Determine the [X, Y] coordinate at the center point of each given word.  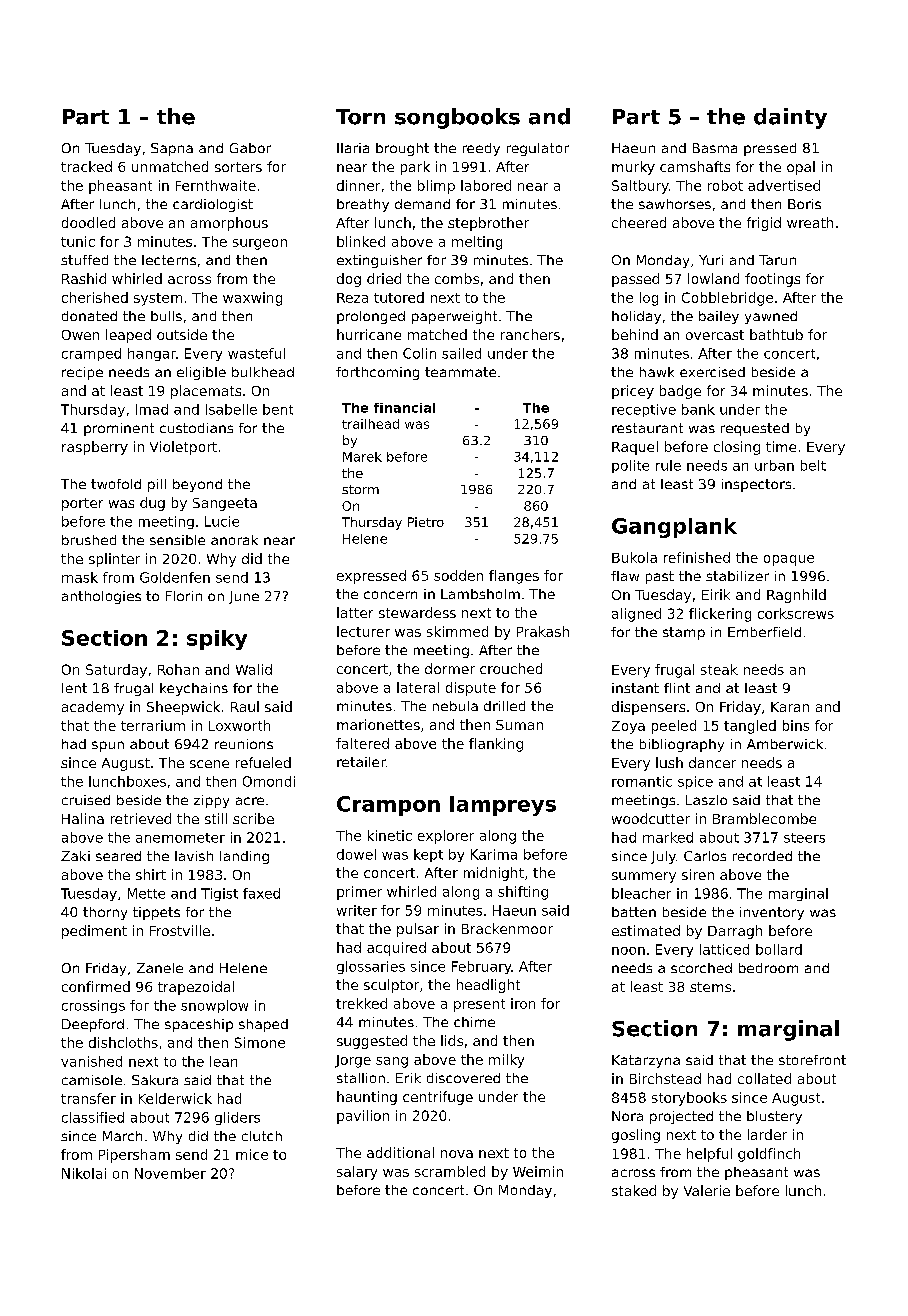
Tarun [777, 260]
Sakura [155, 1080]
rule [668, 465]
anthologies [101, 597]
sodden [458, 575]
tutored [399, 297]
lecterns [169, 260]
